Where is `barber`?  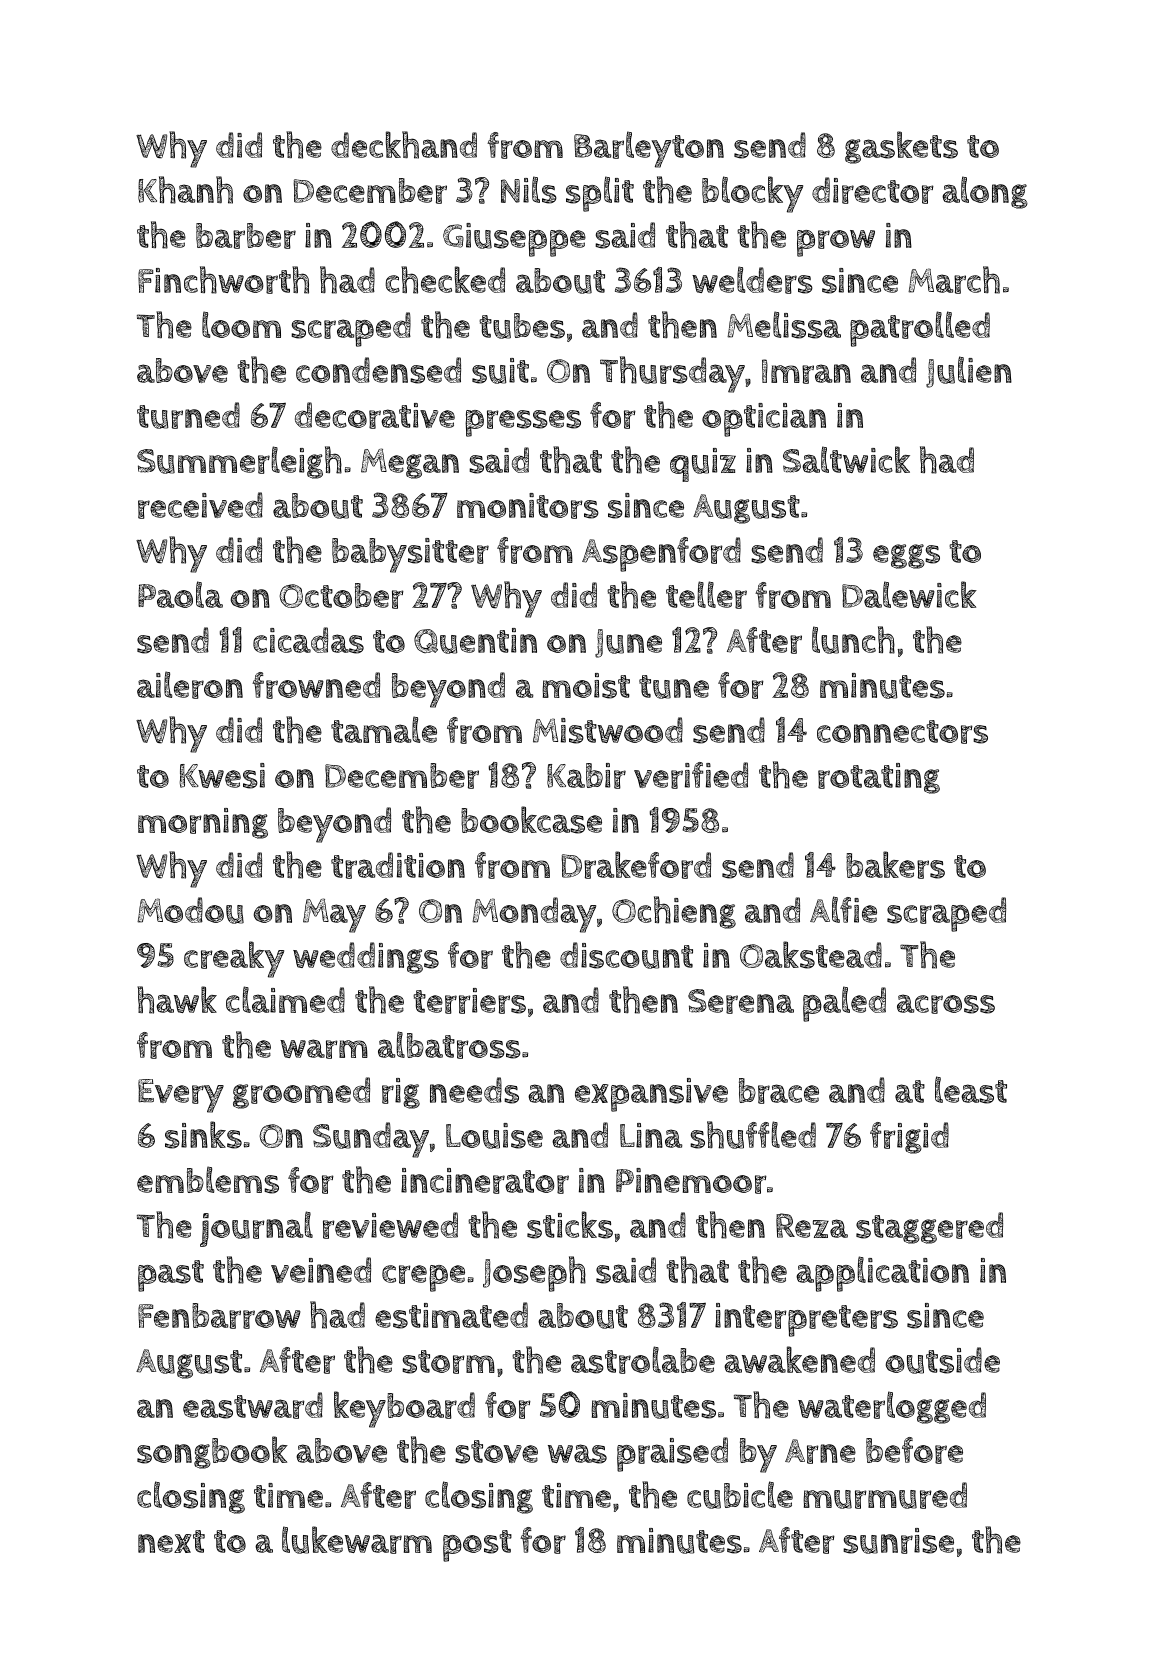
barber is located at coordinates (246, 236).
